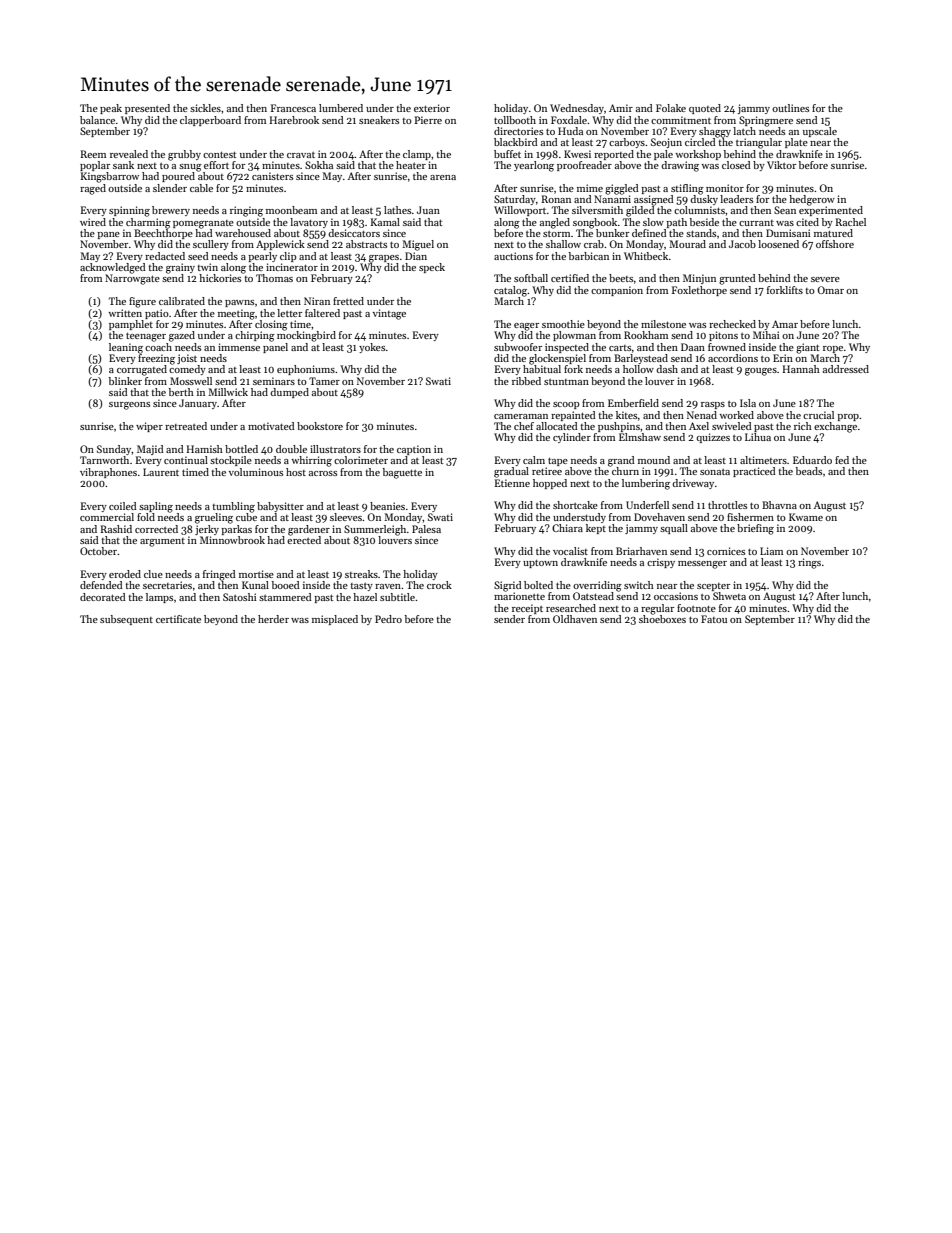  What do you see at coordinates (432, 108) in the document?
I see `exterior` at bounding box center [432, 108].
